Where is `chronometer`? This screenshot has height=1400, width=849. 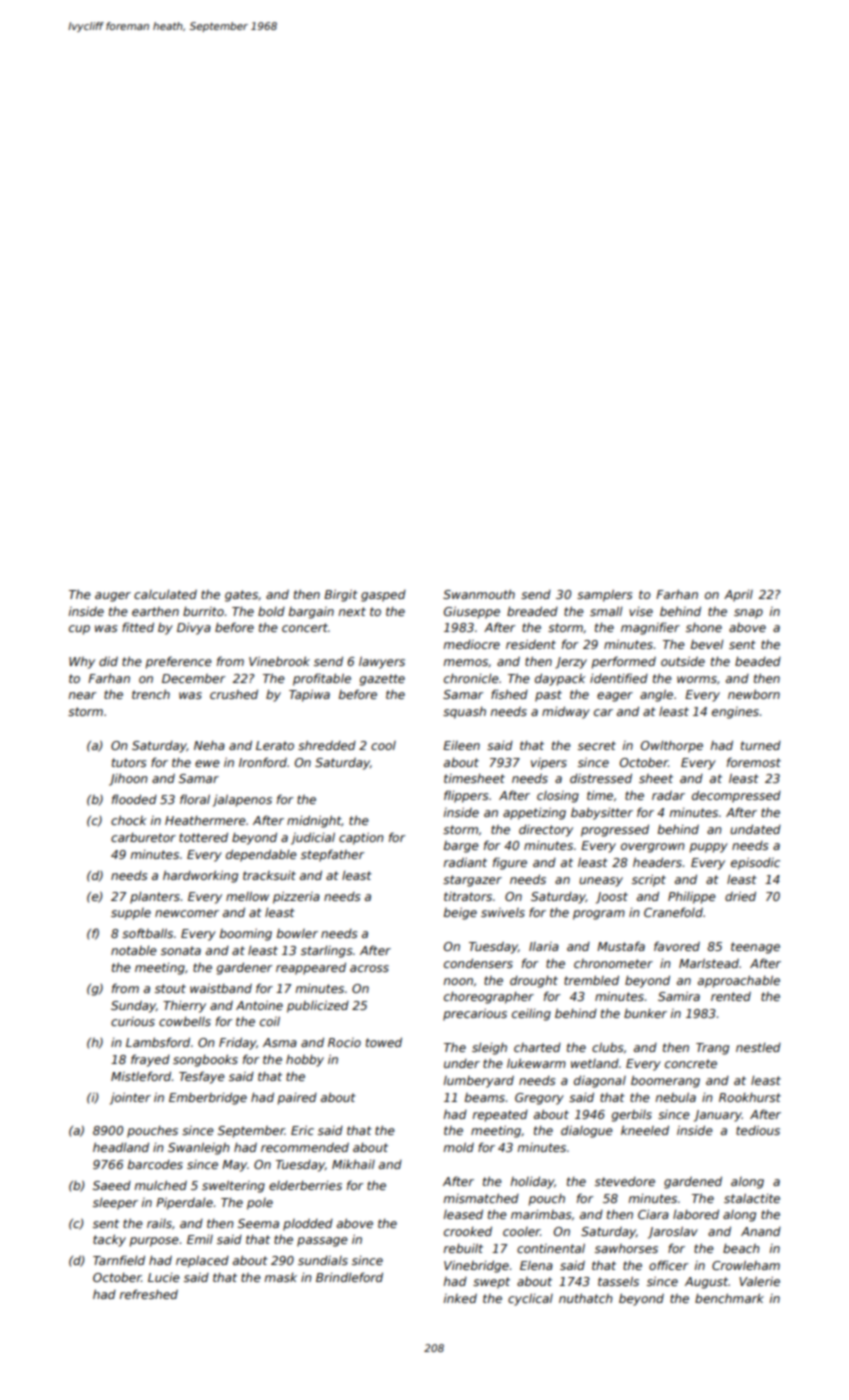
chronometer is located at coordinates (613, 963).
